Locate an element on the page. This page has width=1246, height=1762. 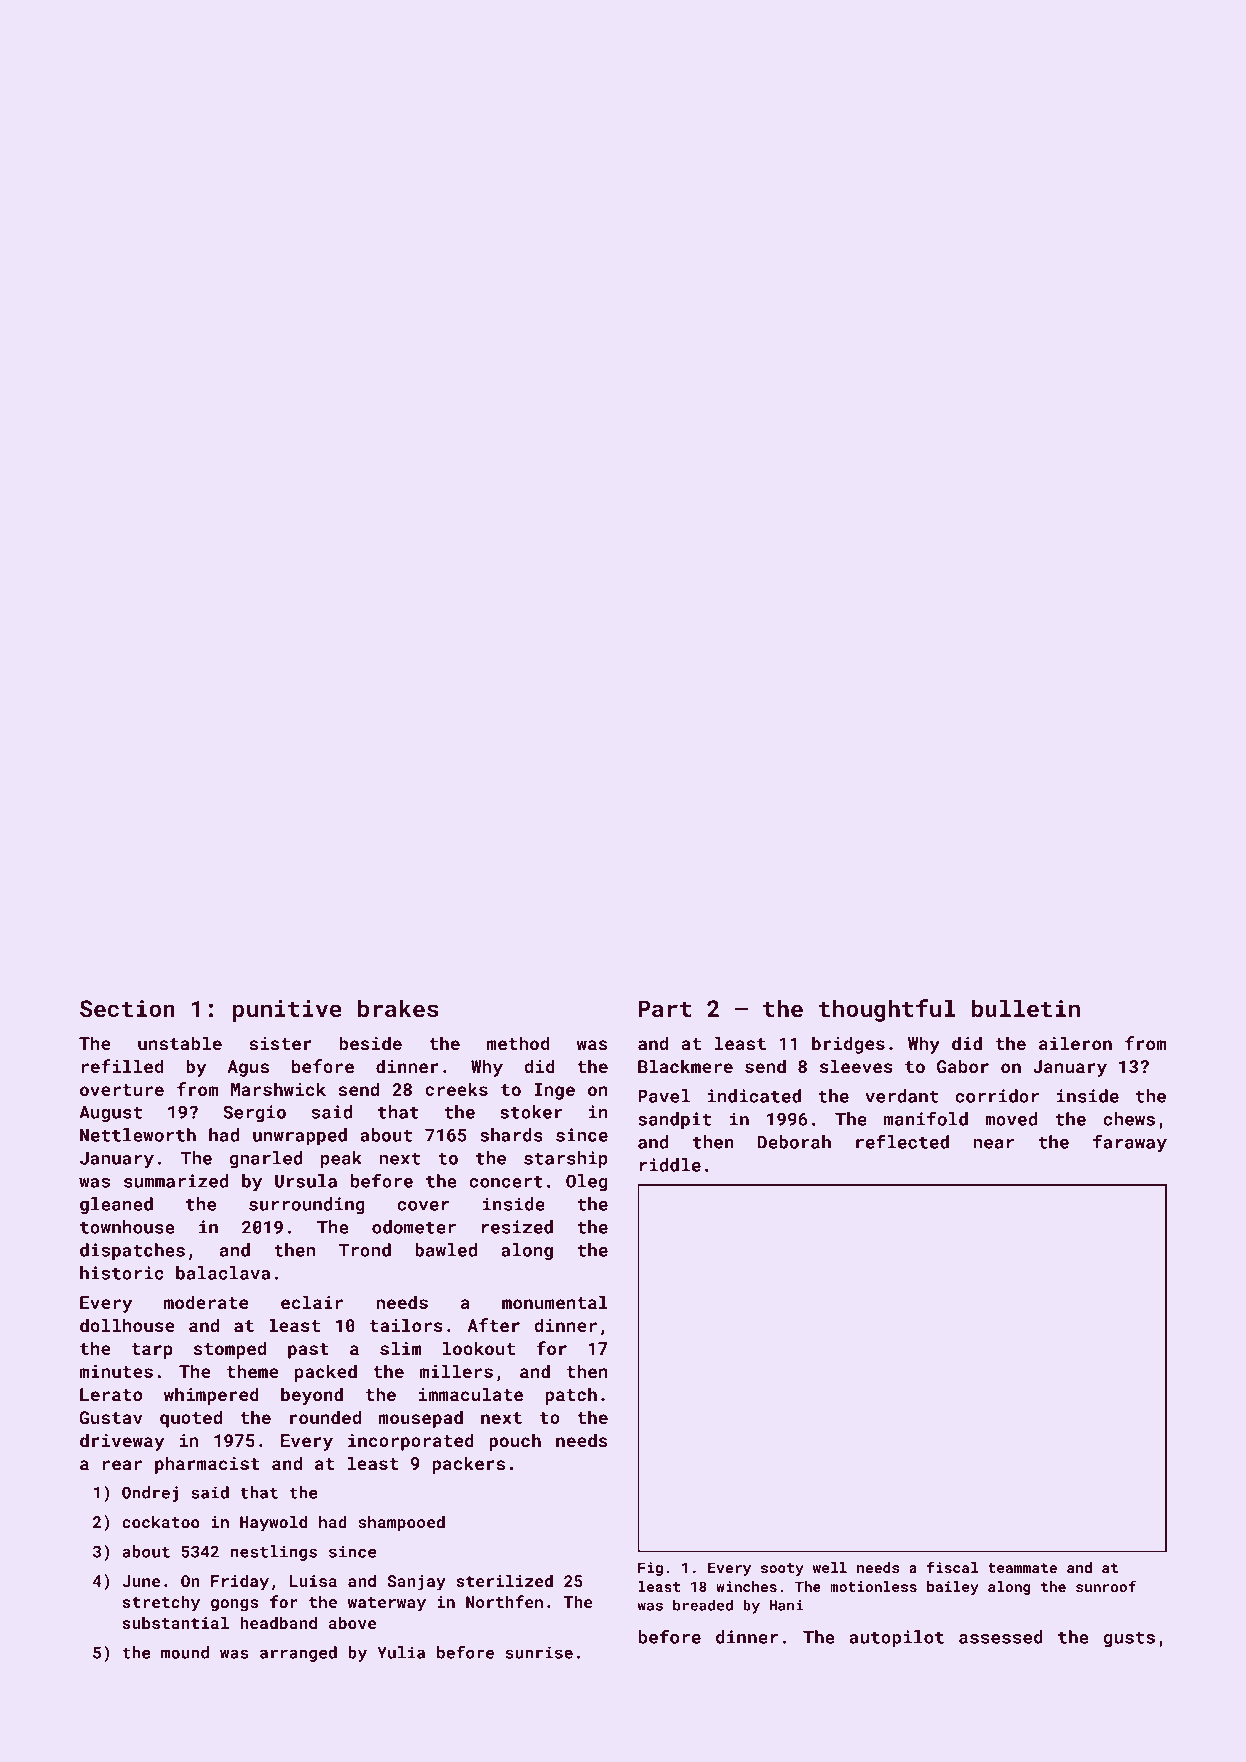
motionless is located at coordinates (873, 1586).
